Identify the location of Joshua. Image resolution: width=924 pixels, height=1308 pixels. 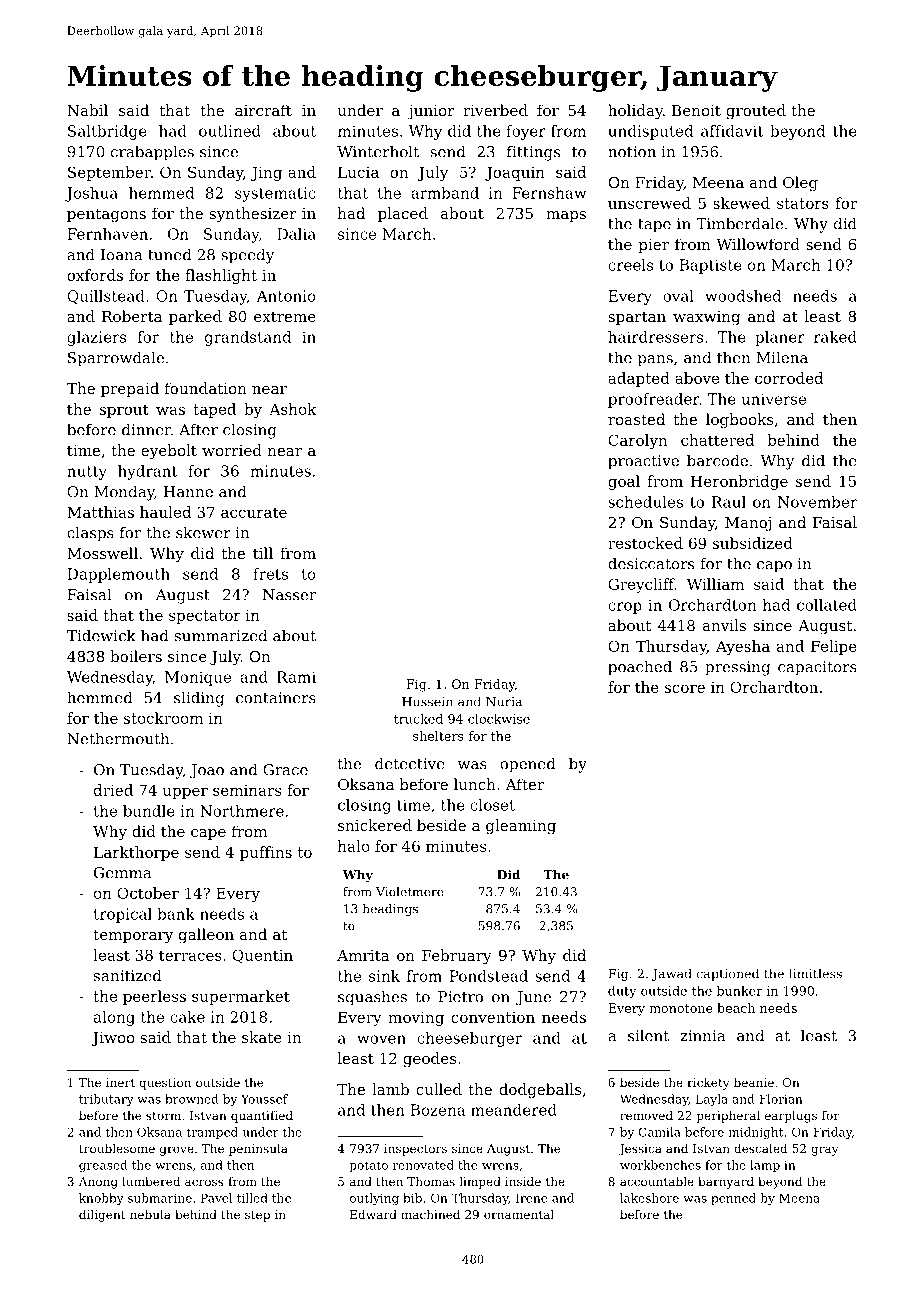
(91, 194).
